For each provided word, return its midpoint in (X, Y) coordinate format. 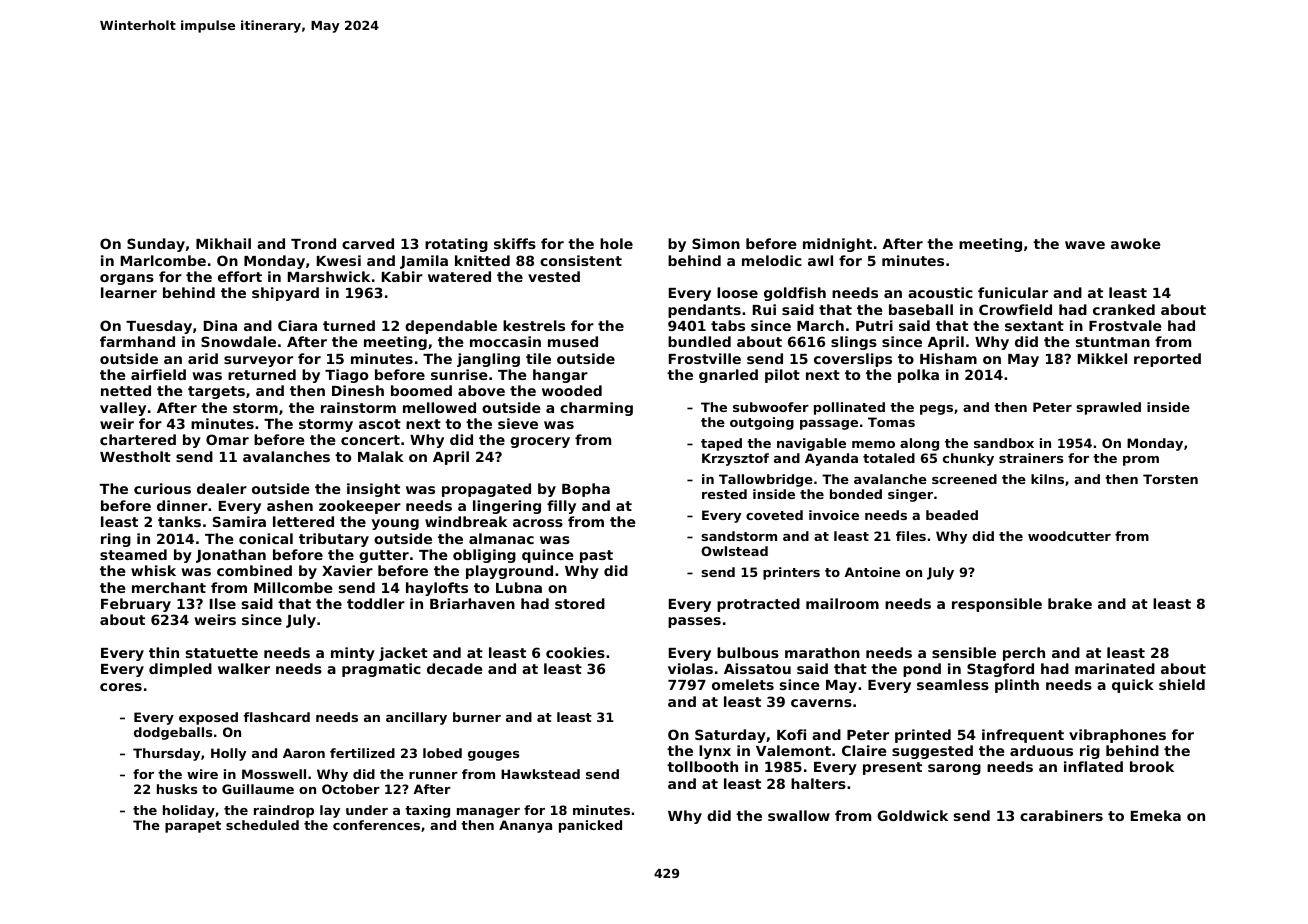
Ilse (223, 603)
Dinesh (358, 390)
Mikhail (223, 243)
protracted (758, 605)
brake (1070, 603)
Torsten (1170, 479)
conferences (376, 825)
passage (829, 425)
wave (1085, 245)
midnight (837, 245)
